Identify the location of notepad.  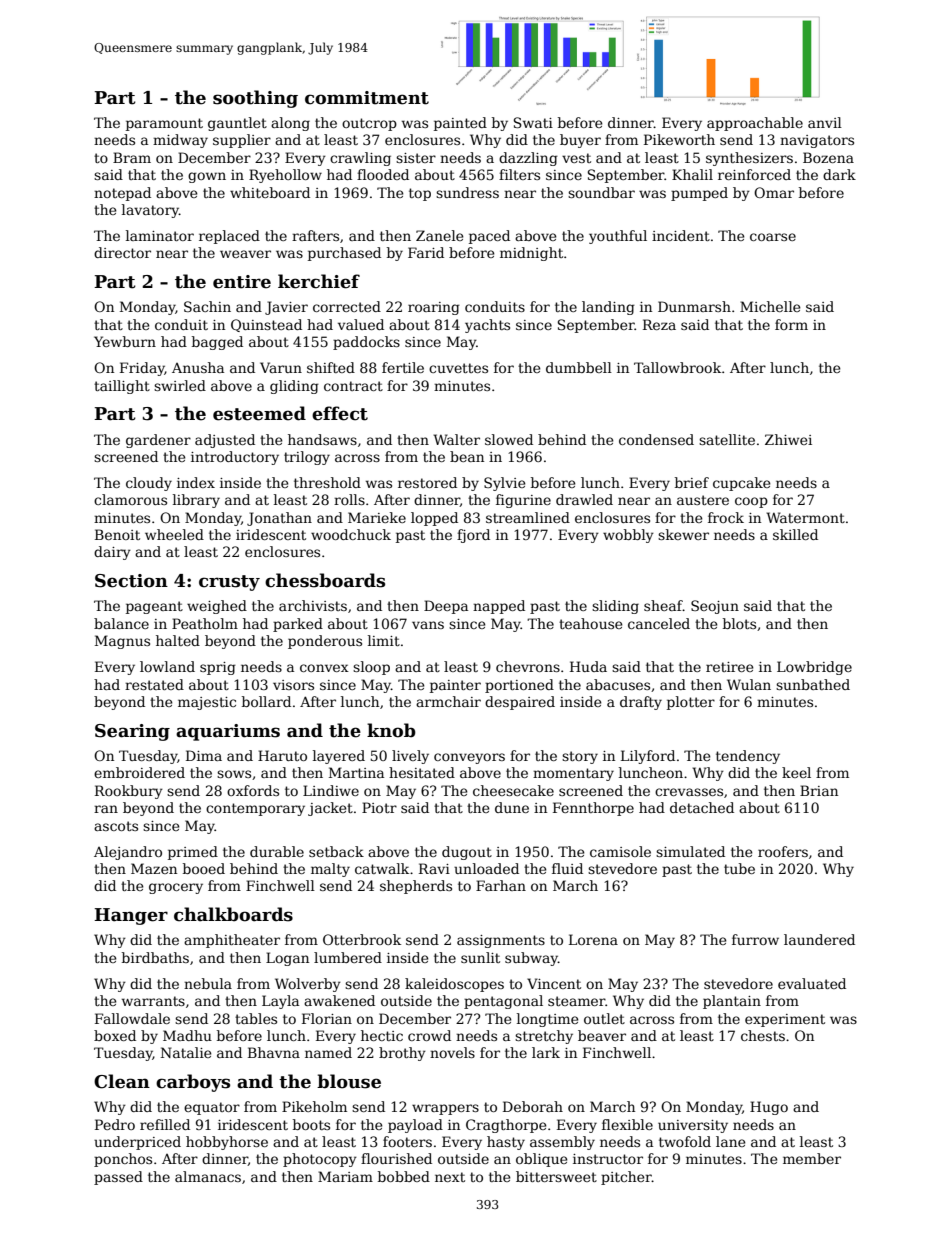
(122, 194).
